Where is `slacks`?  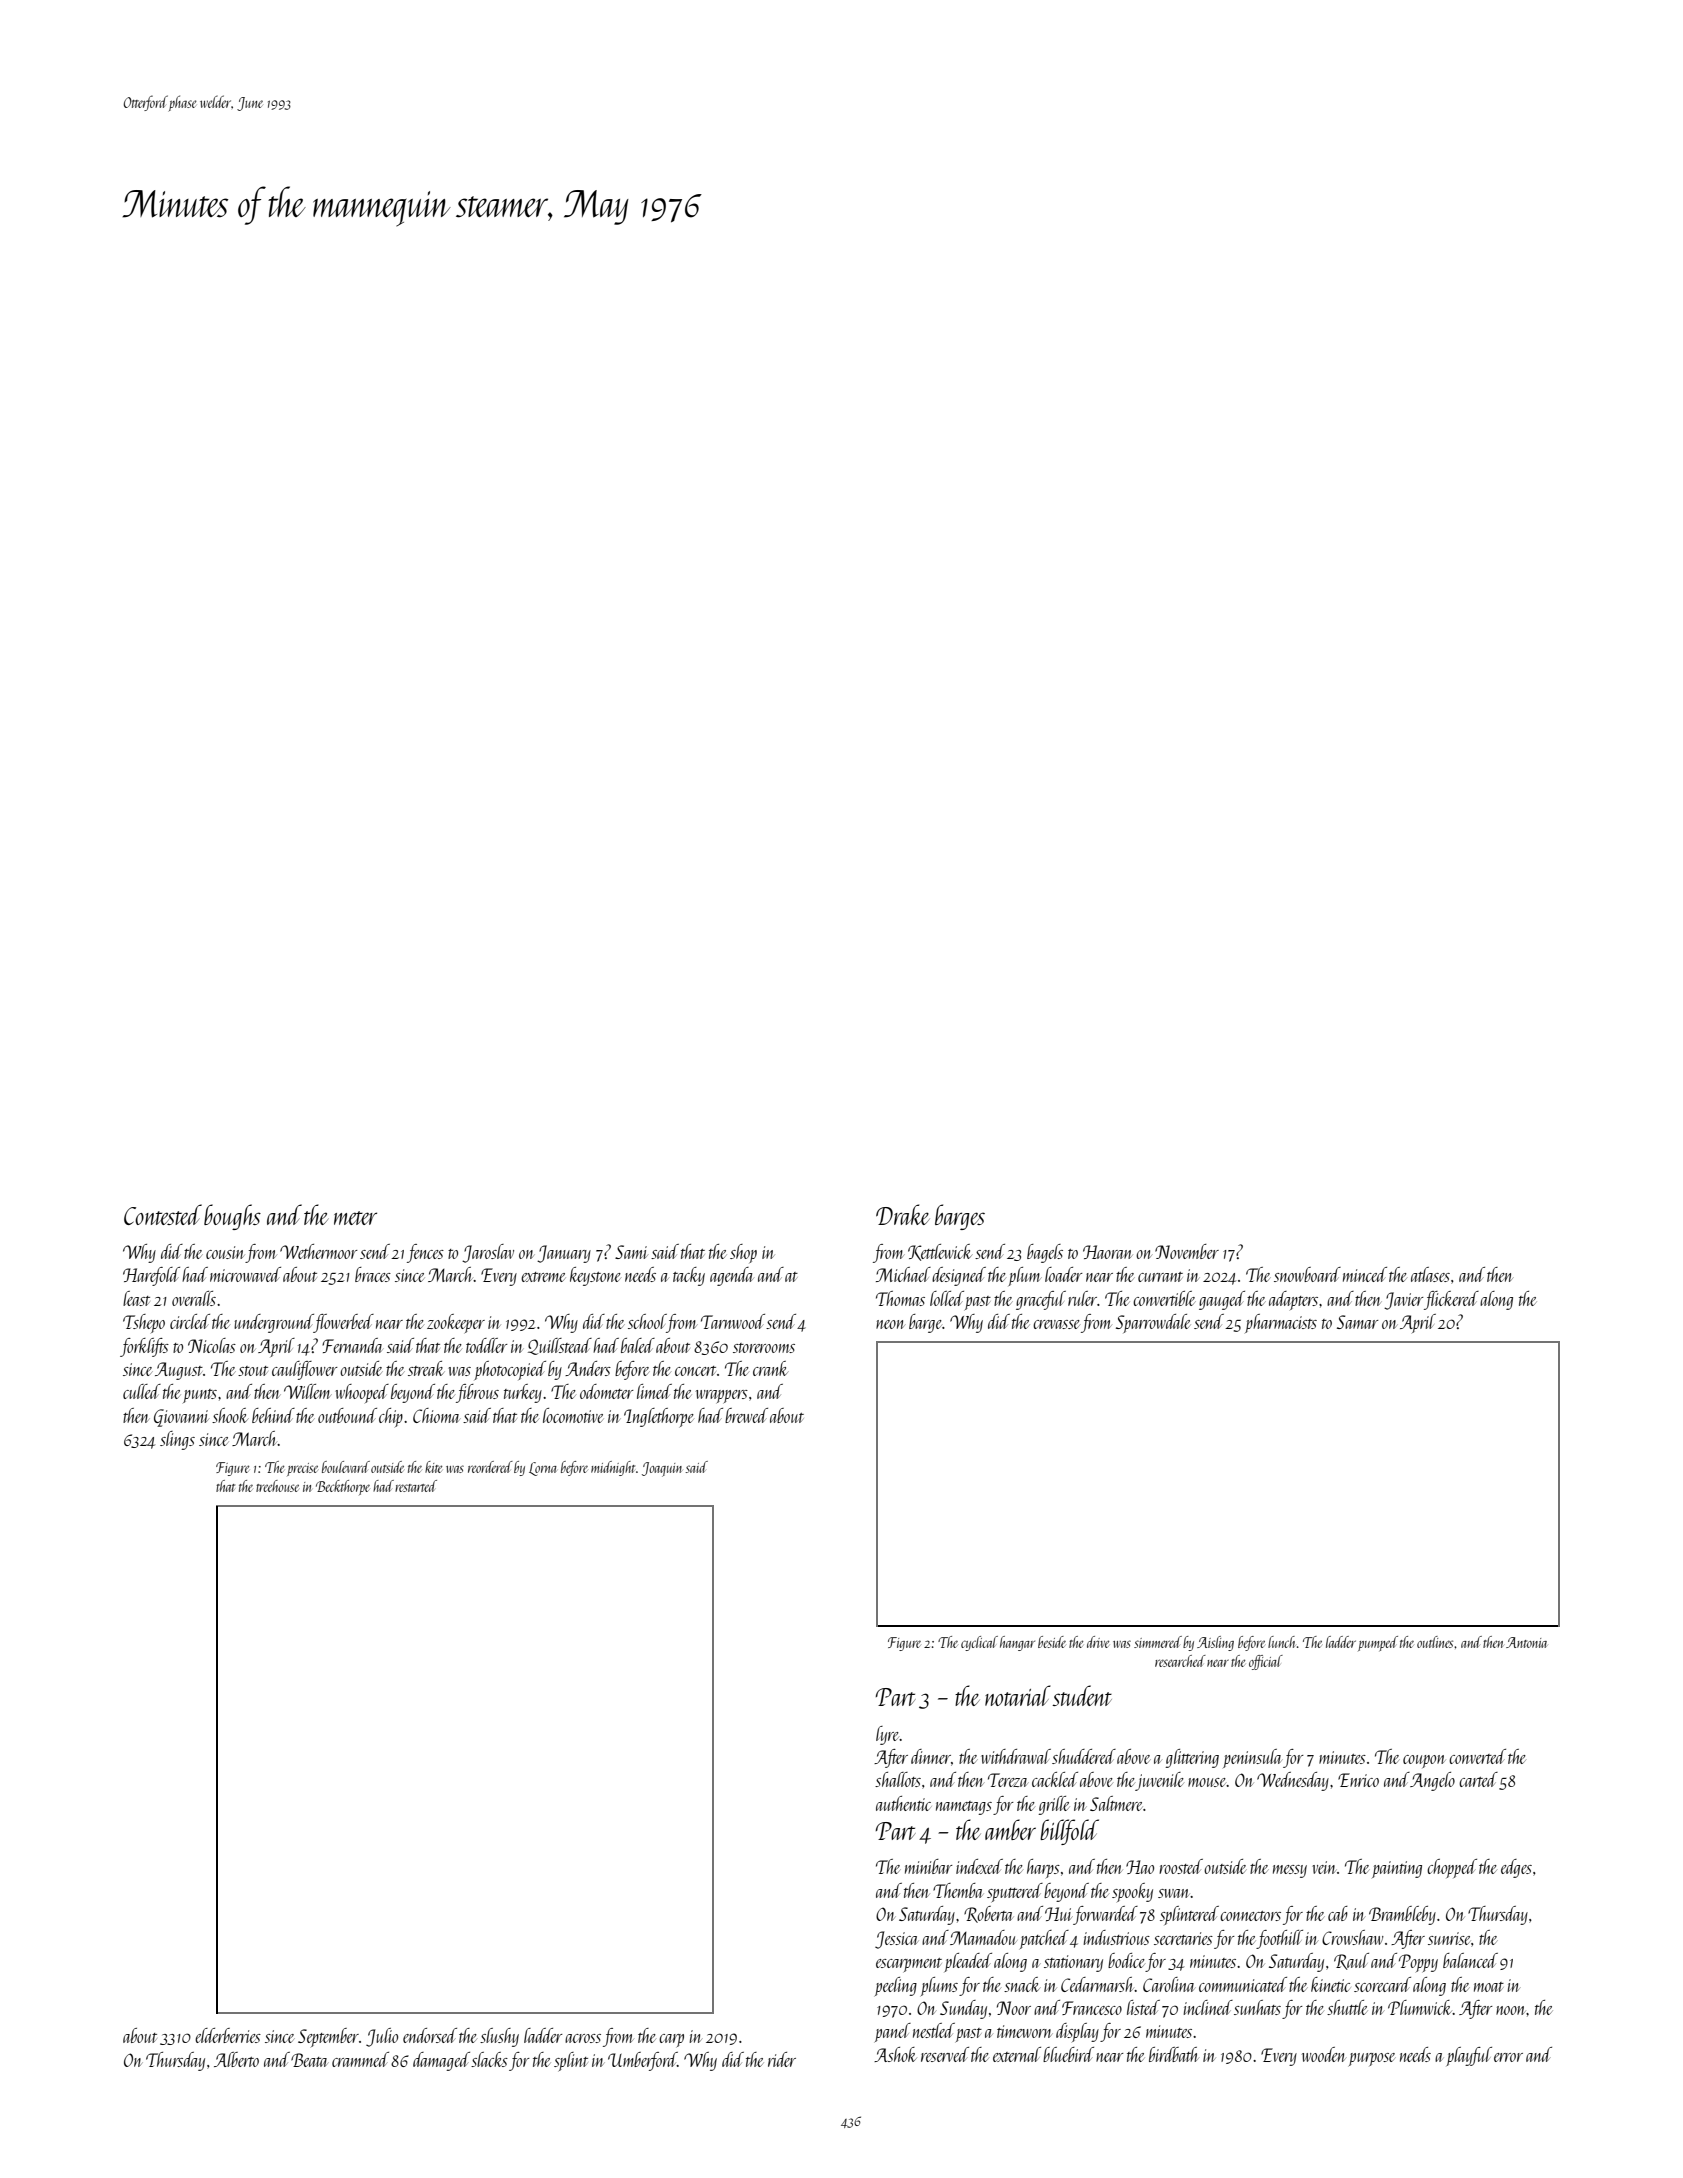 slacks is located at coordinates (489, 2059).
